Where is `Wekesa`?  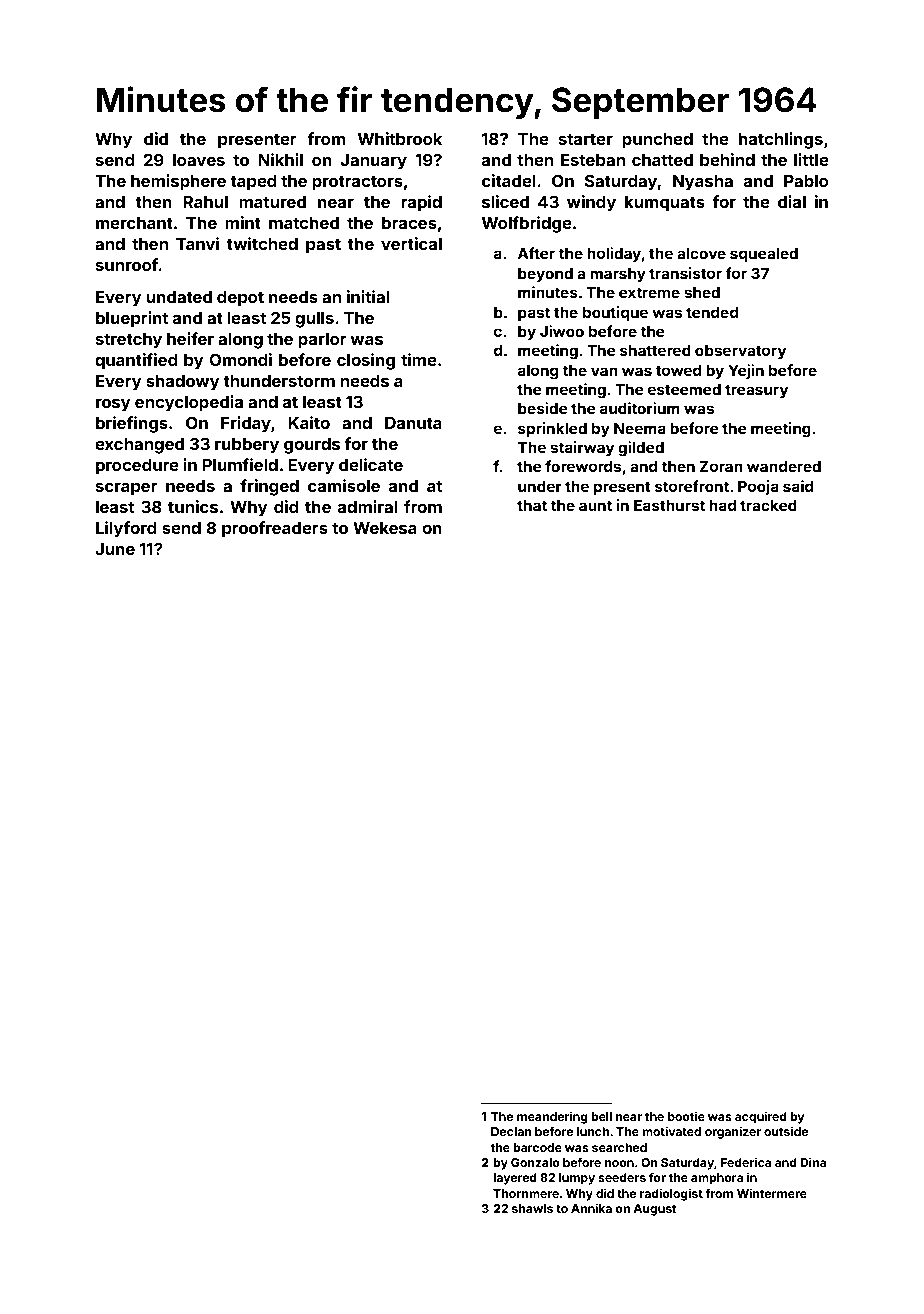
Wekesa is located at coordinates (385, 528).
